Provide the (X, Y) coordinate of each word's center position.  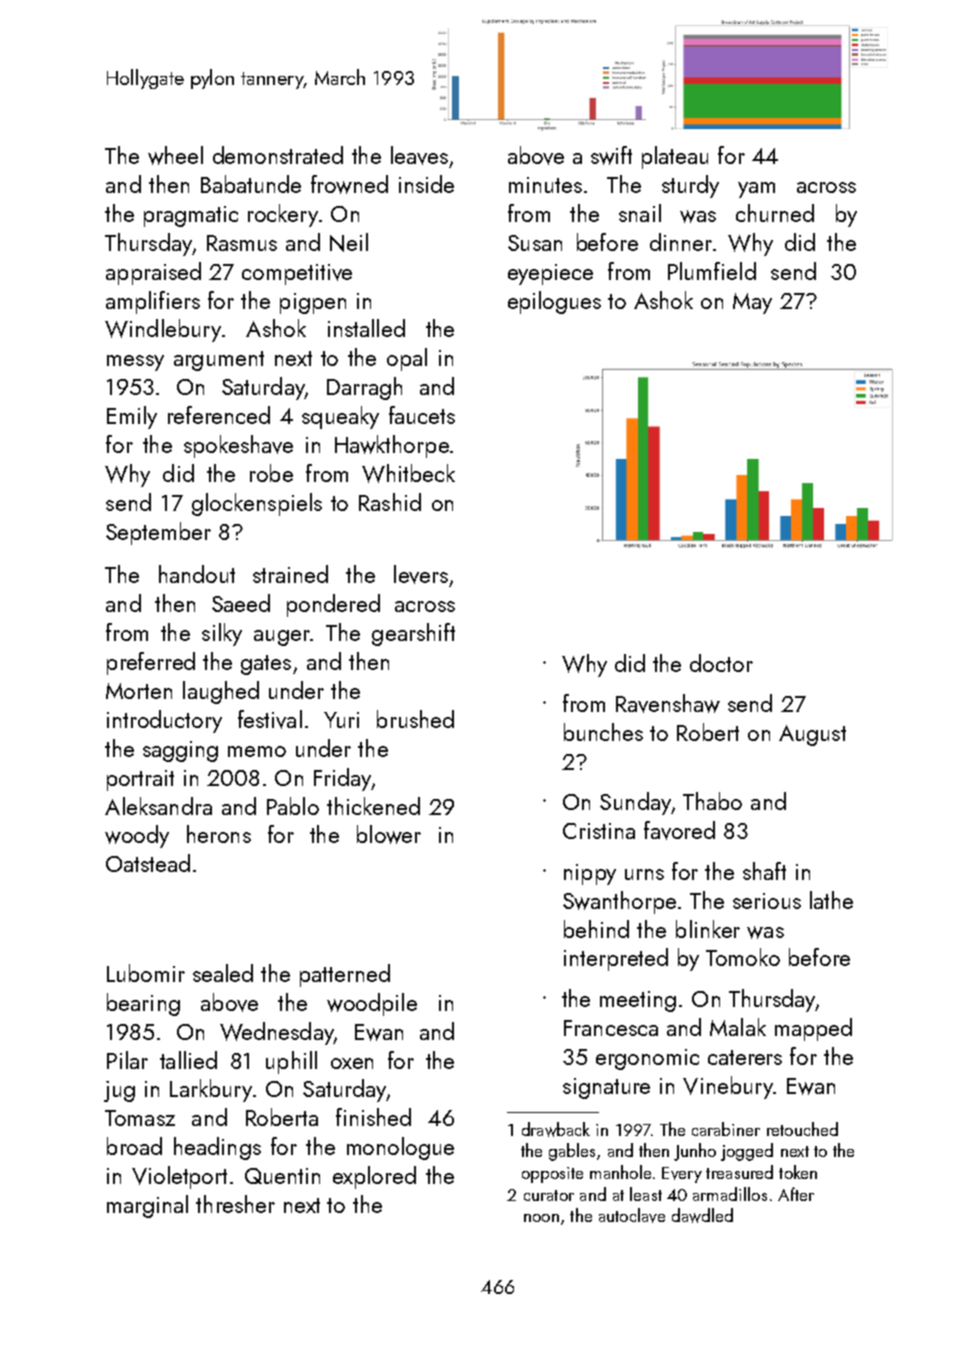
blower (389, 834)
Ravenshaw (668, 703)
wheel (175, 155)
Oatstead (148, 863)
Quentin (282, 1176)
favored (679, 830)
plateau (675, 157)
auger (282, 638)
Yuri (341, 720)
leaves (419, 155)
